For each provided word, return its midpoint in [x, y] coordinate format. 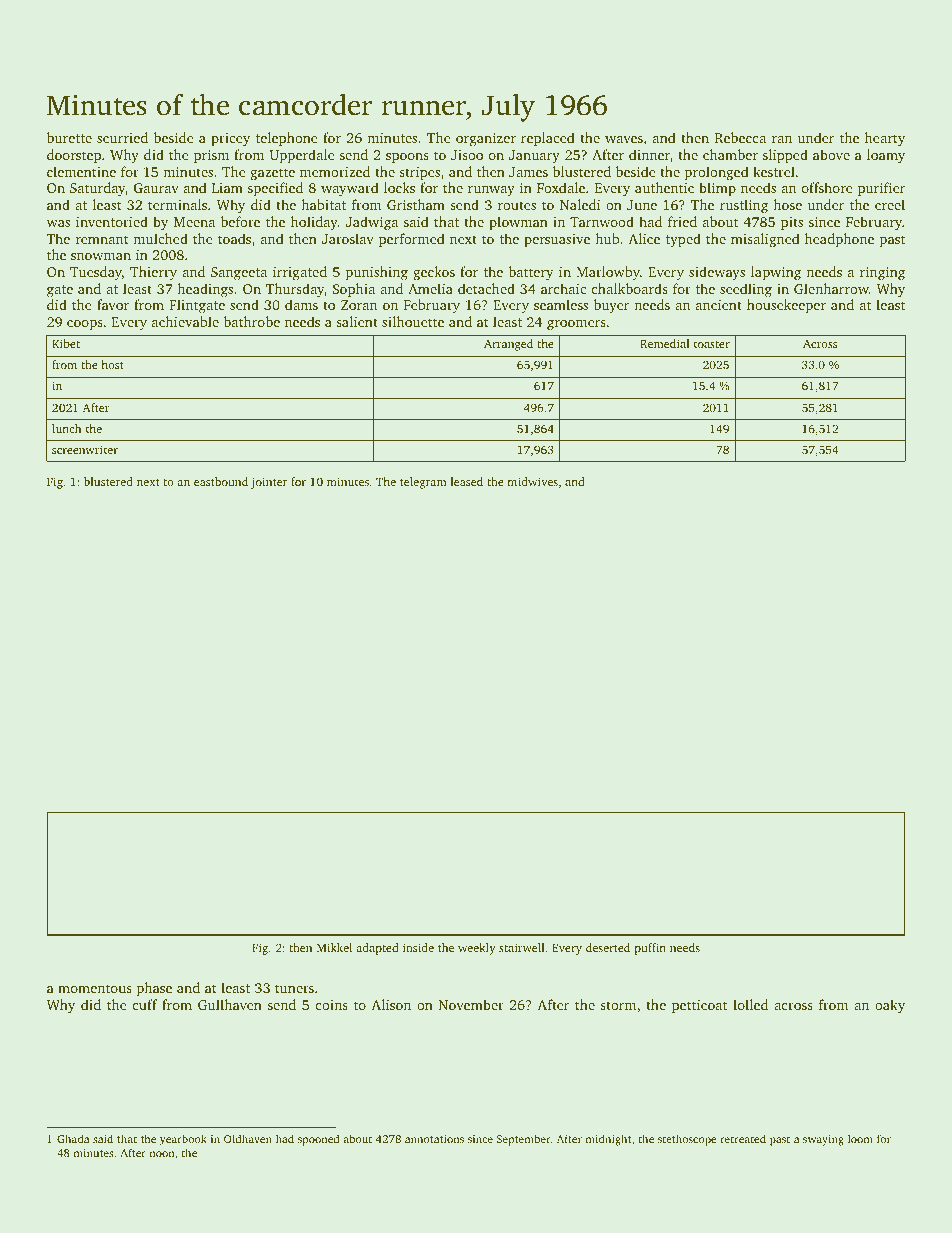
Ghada [73, 1138]
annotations [434, 1139]
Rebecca [740, 137]
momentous [95, 988]
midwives [532, 481]
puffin [650, 949]
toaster [712, 344]
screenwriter [85, 449]
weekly [477, 949]
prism [211, 156]
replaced [548, 139]
